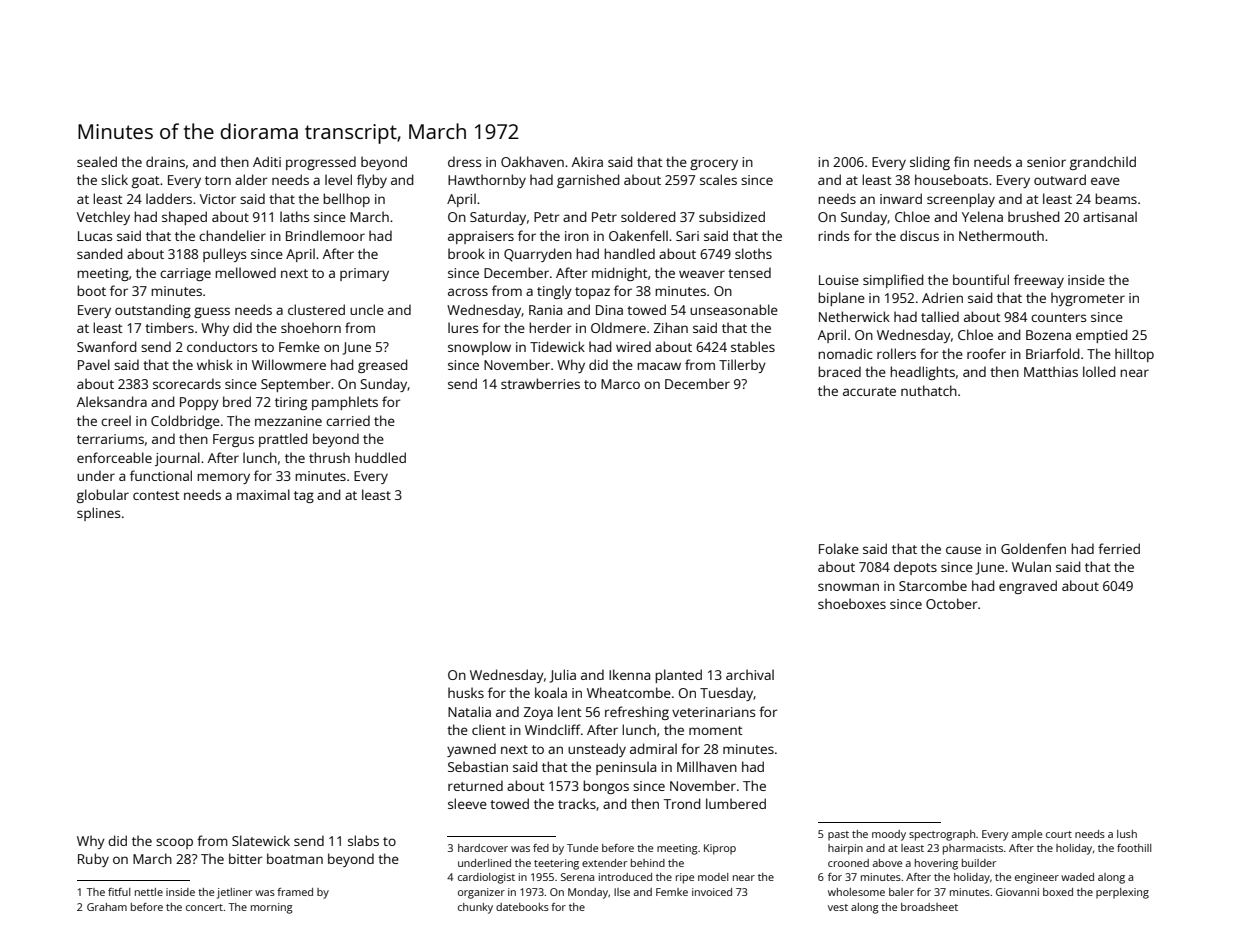 This screenshot has width=1233, height=952. What do you see at coordinates (687, 236) in the screenshot?
I see `Sari` at bounding box center [687, 236].
